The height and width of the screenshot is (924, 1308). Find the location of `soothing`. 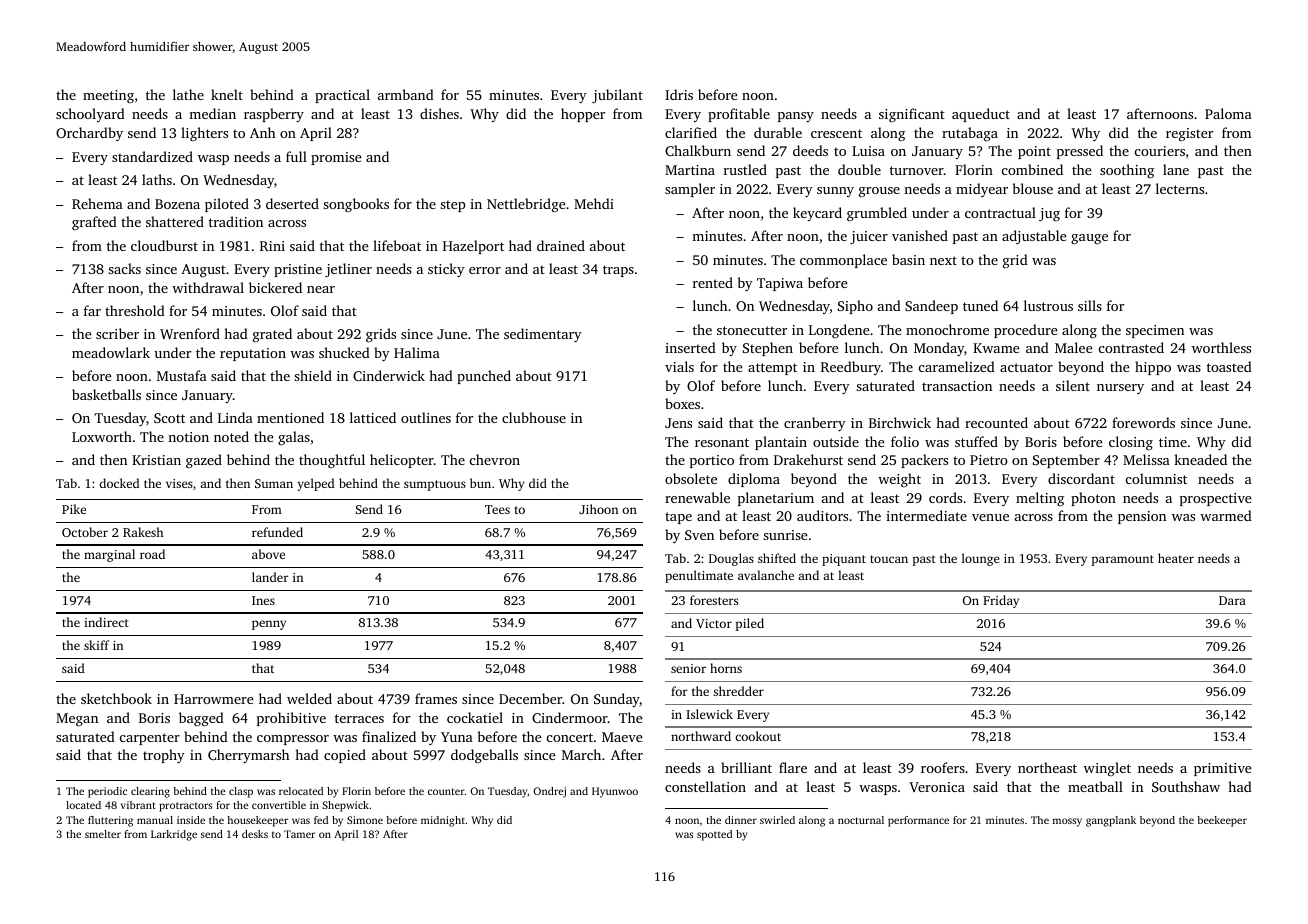

soothing is located at coordinates (1127, 171).
